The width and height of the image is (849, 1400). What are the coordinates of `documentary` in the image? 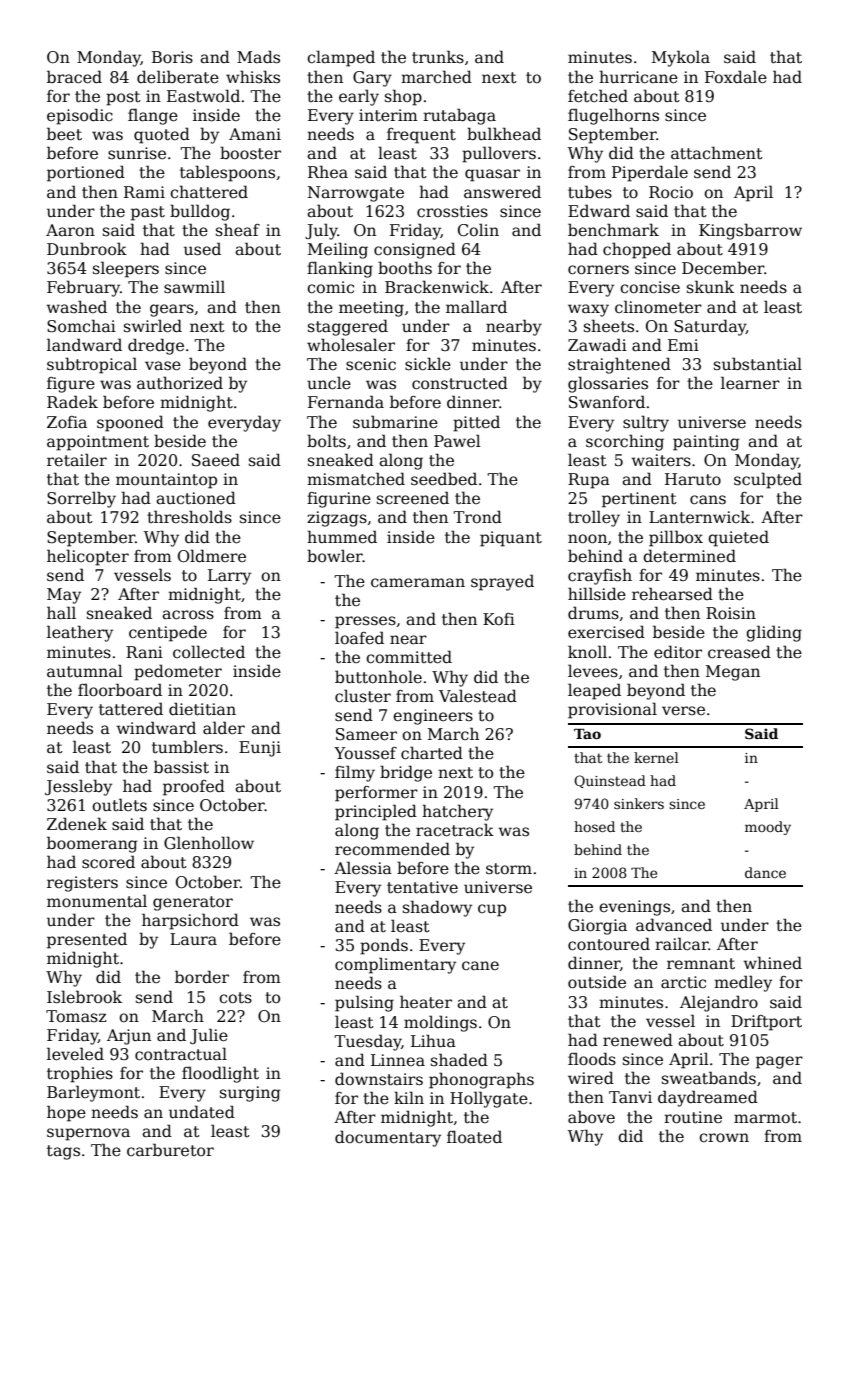 It's located at (388, 1138).
